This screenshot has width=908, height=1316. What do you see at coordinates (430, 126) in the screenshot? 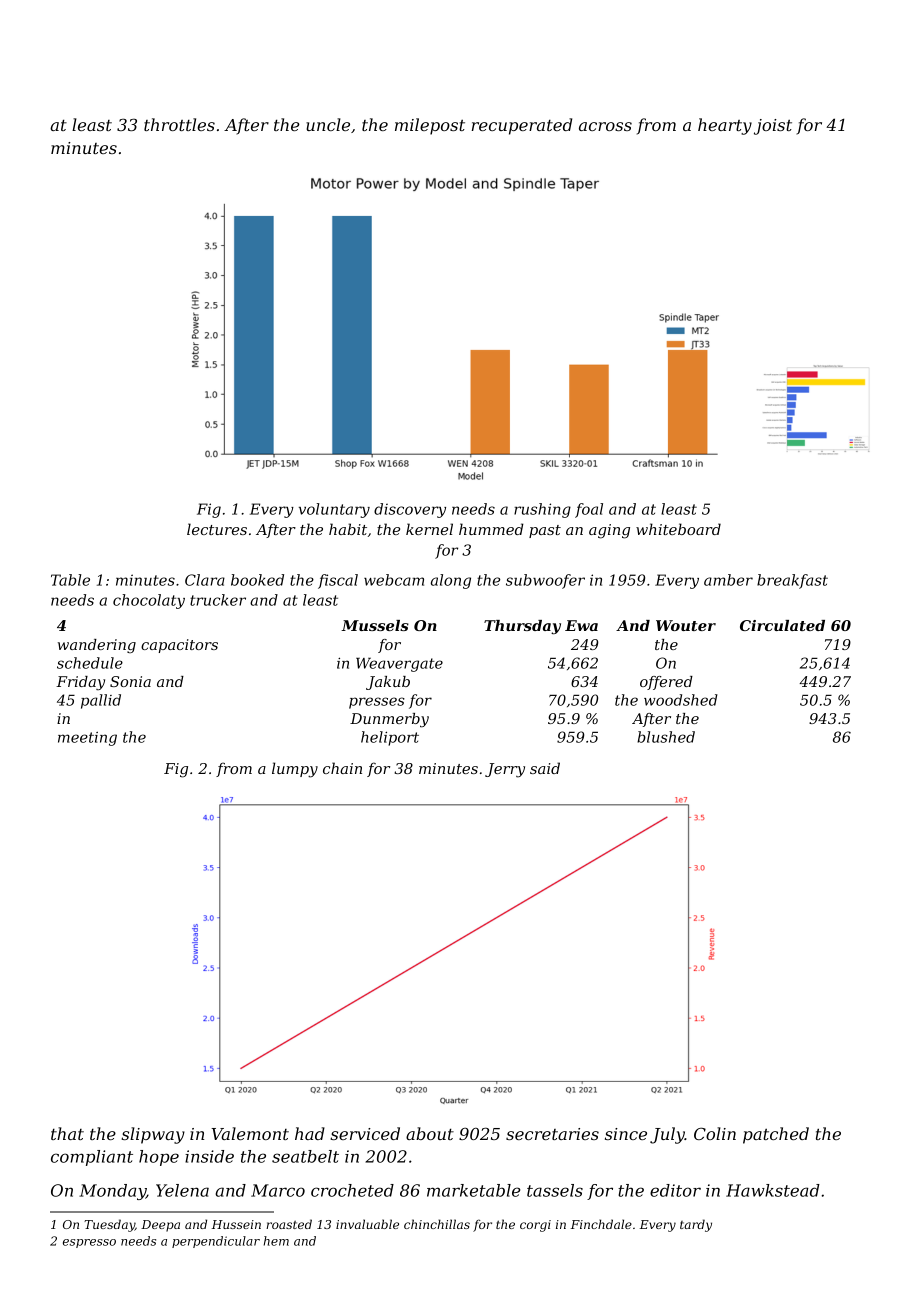
I see `milepost` at bounding box center [430, 126].
